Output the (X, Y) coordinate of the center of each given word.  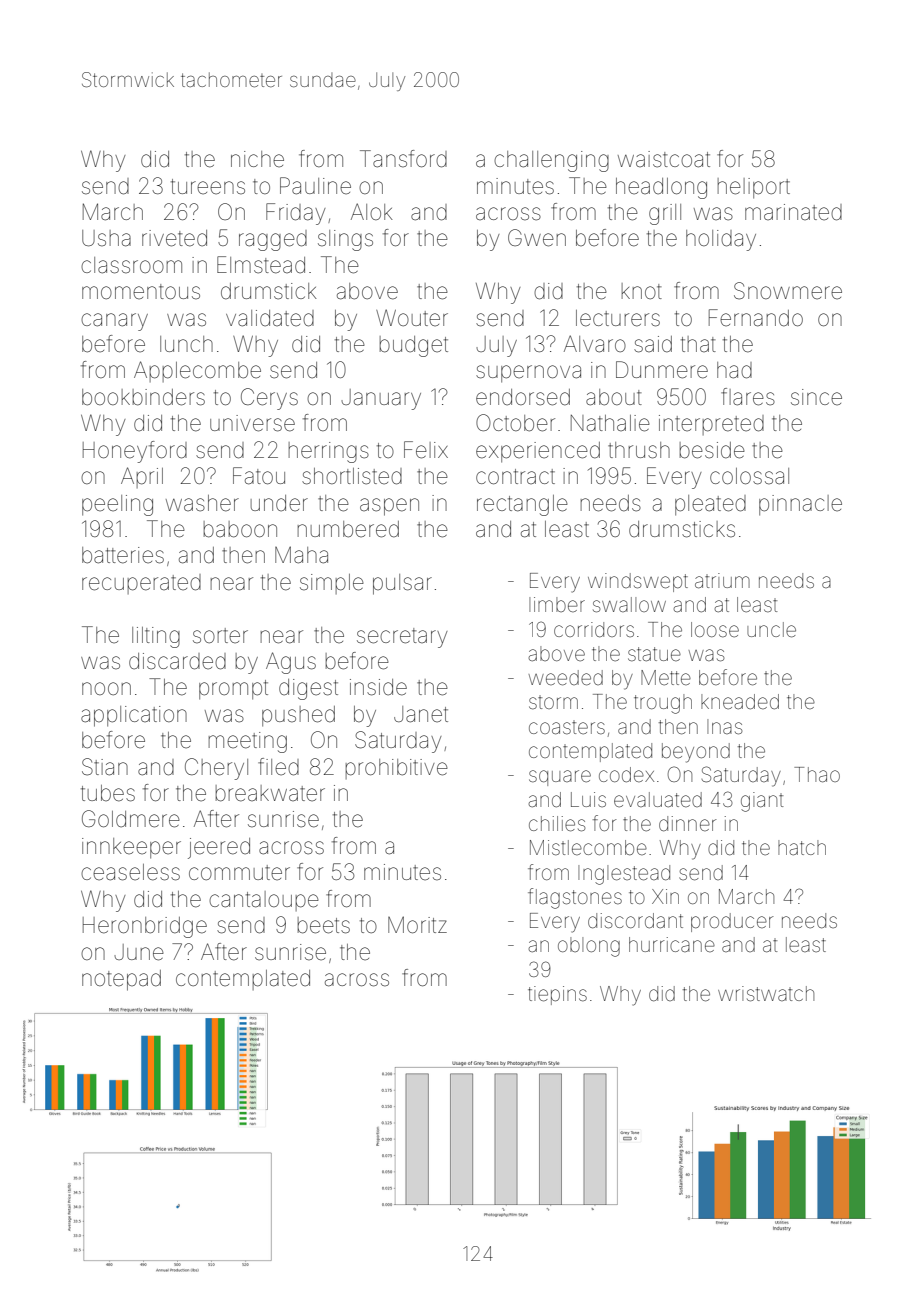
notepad (121, 980)
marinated (793, 212)
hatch (802, 847)
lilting (156, 637)
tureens (208, 187)
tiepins (557, 995)
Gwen (537, 238)
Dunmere (662, 370)
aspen (389, 507)
